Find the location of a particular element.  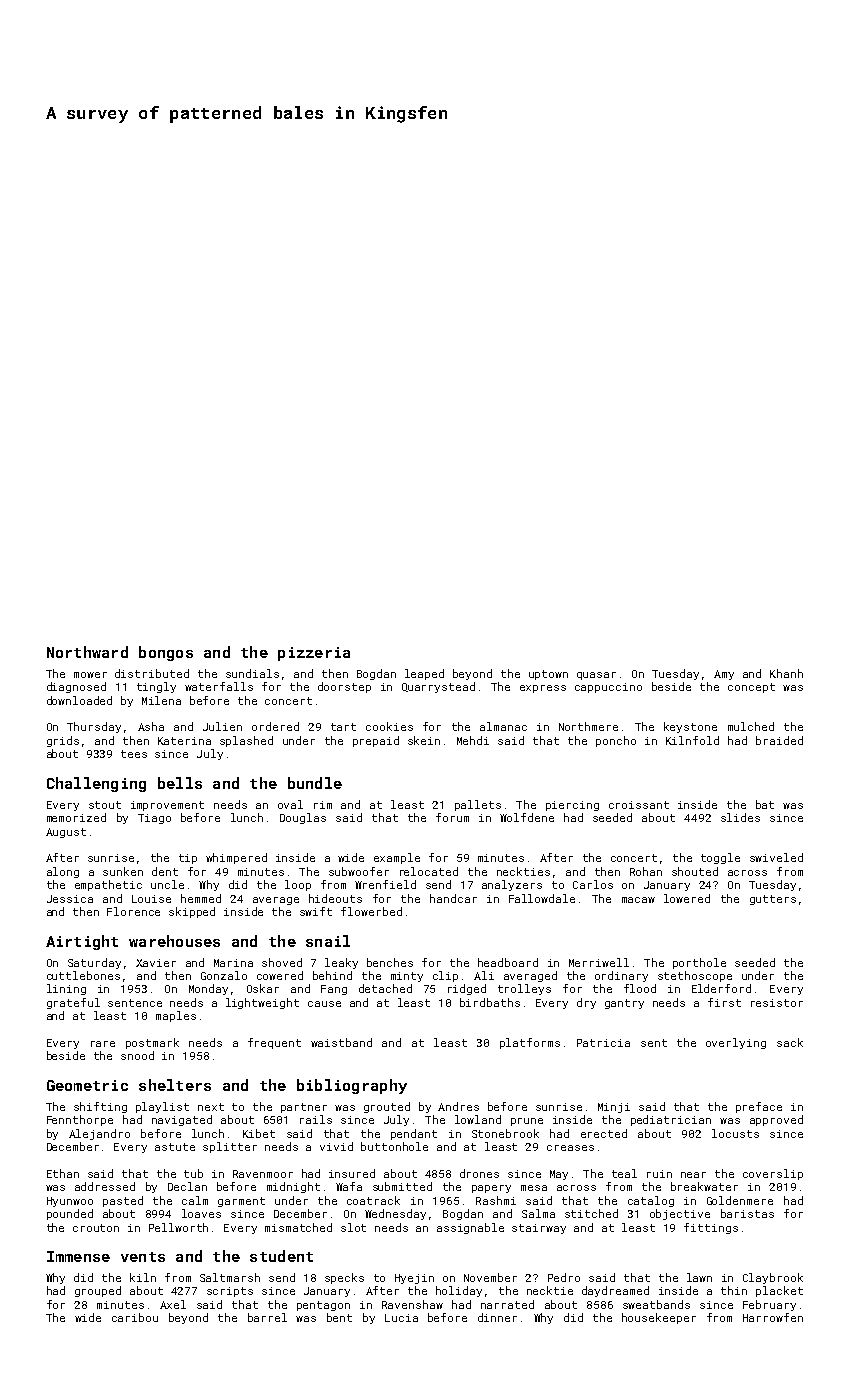

croissant is located at coordinates (639, 805).
